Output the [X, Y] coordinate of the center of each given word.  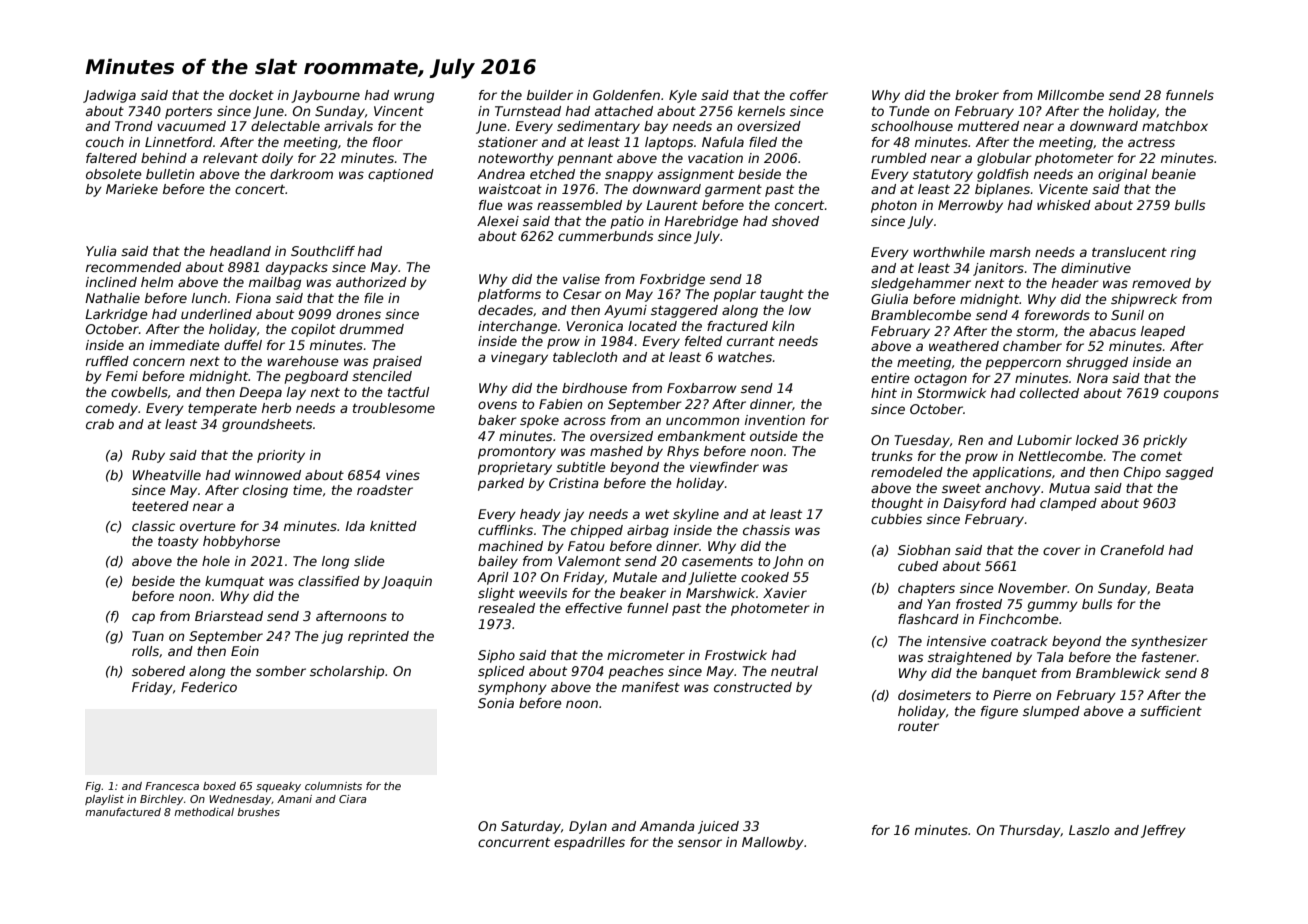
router [918, 726]
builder [550, 95]
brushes [258, 812]
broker [977, 95]
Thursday [1030, 831]
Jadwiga [109, 96]
